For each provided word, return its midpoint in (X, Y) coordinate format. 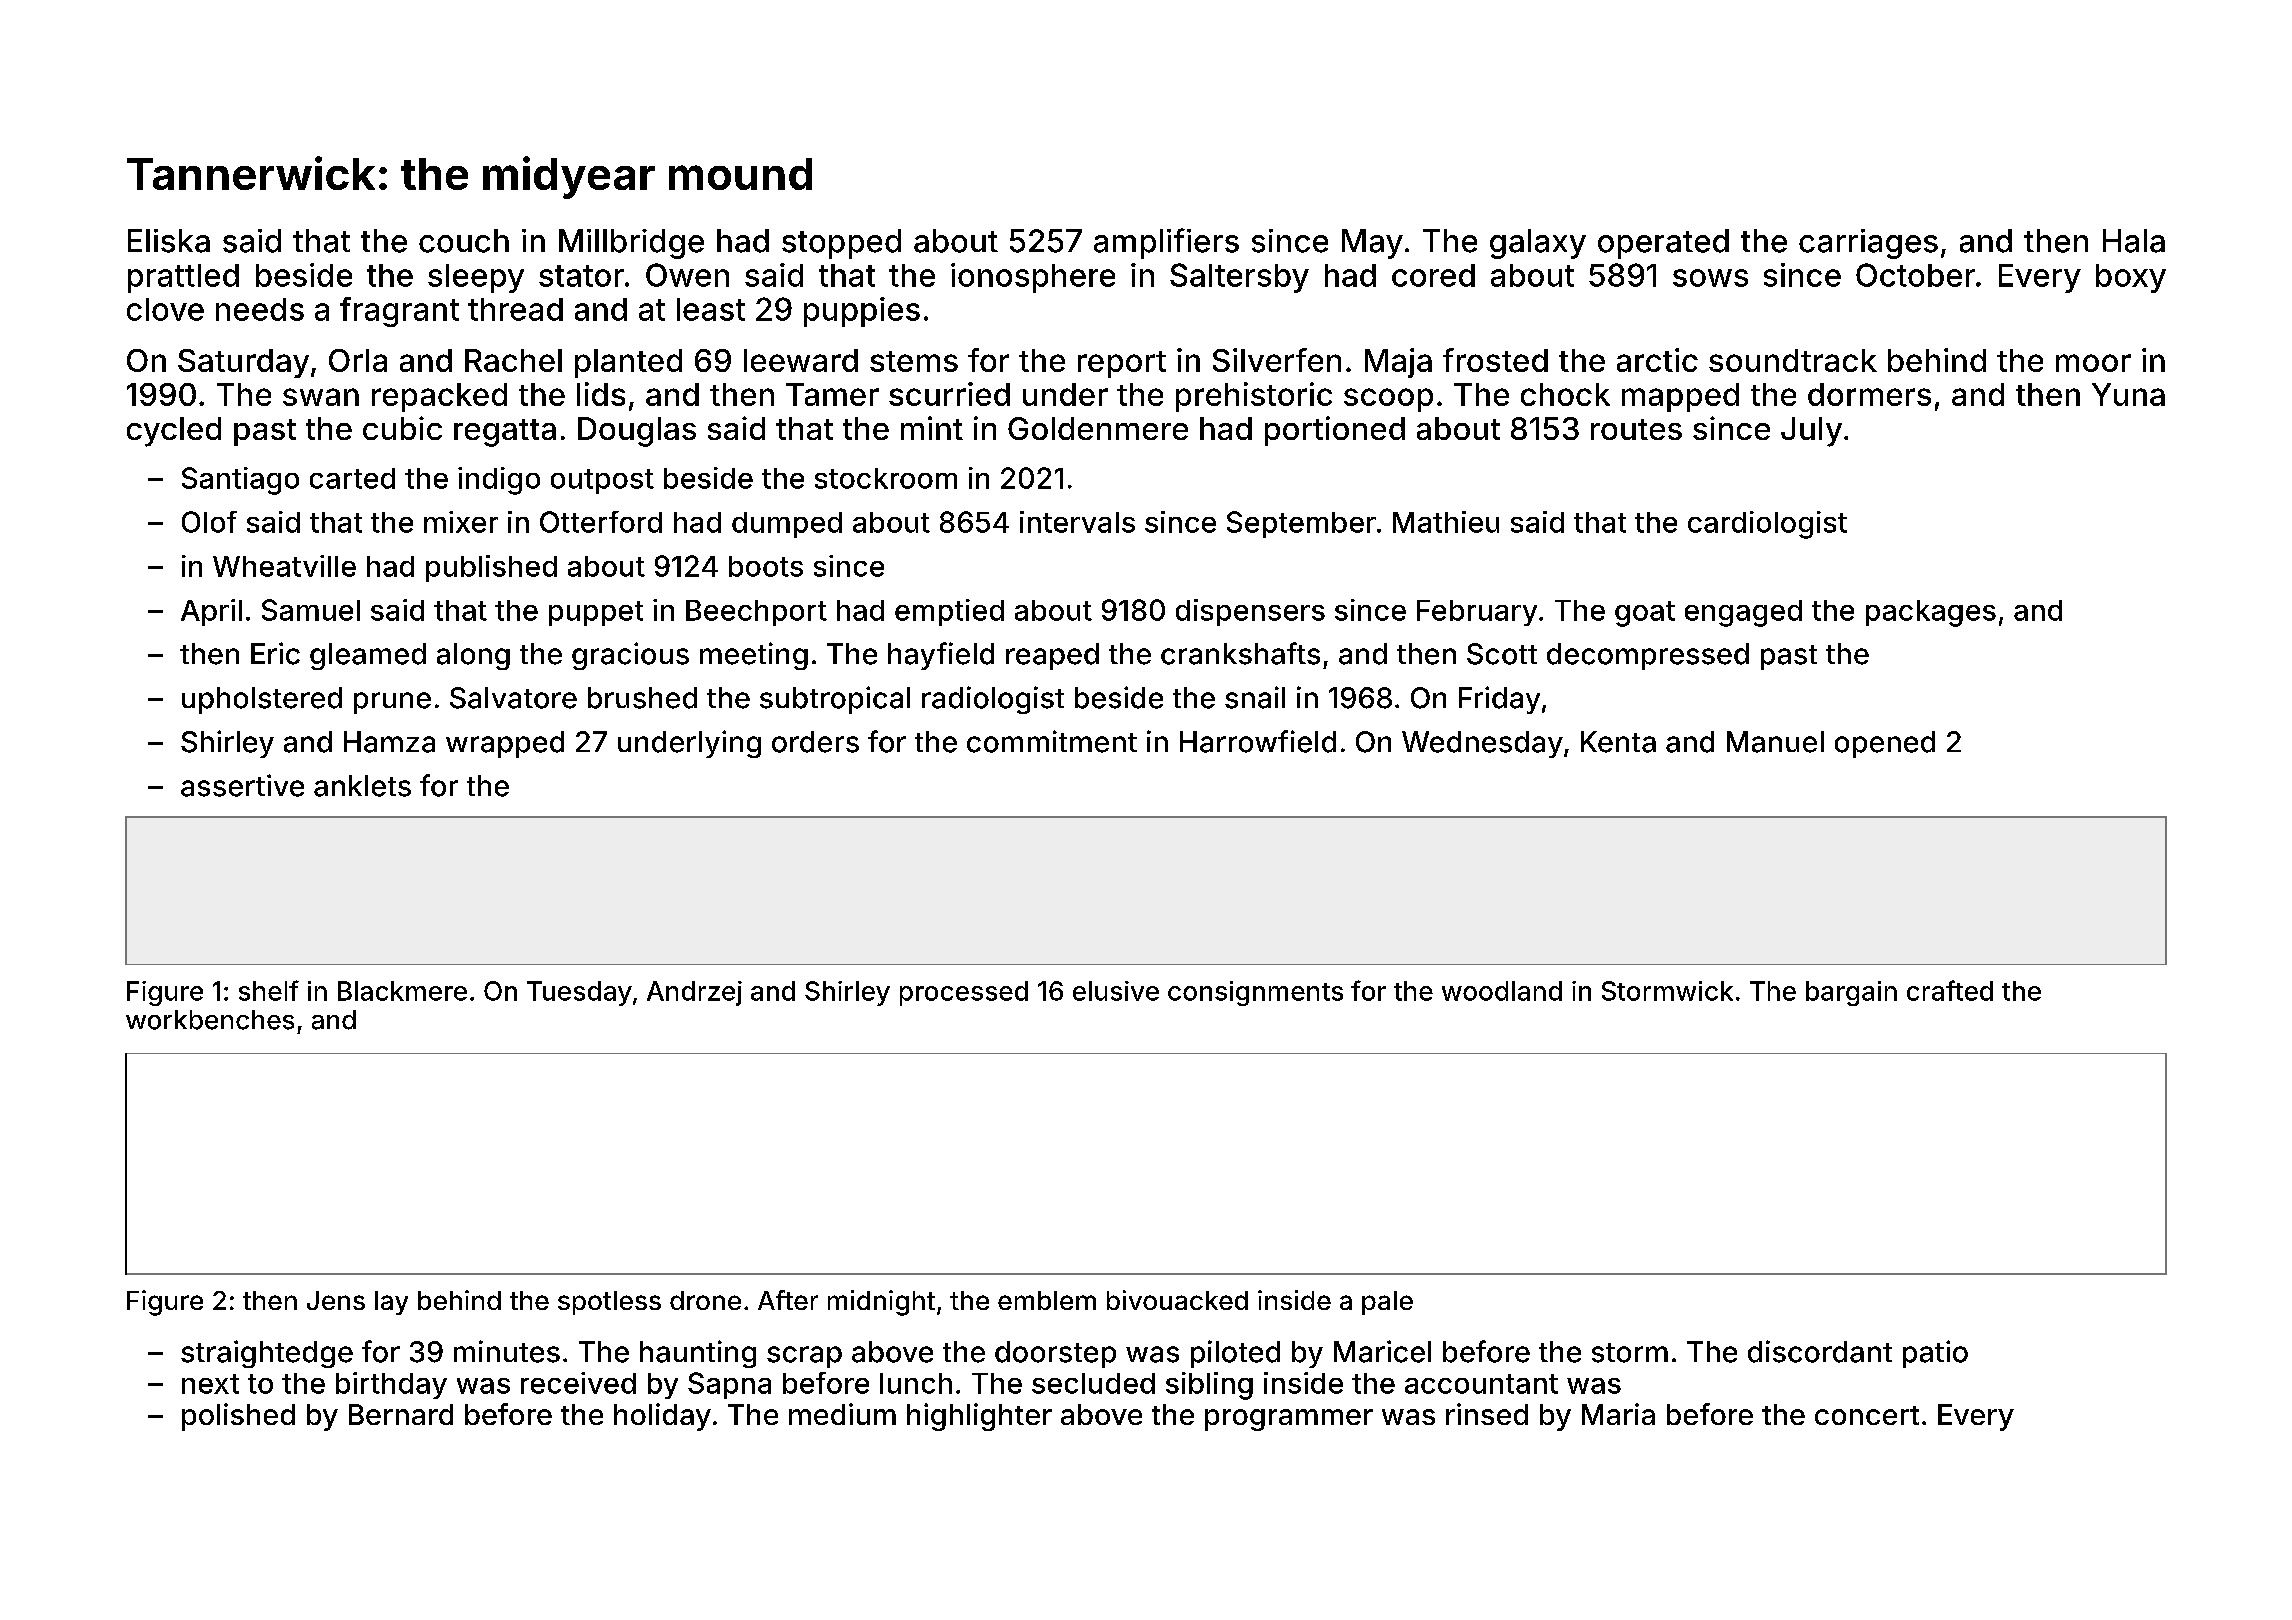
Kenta (1618, 742)
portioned (1335, 431)
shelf (269, 990)
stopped (841, 244)
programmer (1289, 1420)
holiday (662, 1417)
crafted (1950, 990)
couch (464, 241)
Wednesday (1482, 744)
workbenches (210, 1020)
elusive (1116, 991)
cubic (402, 428)
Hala (2134, 241)
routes (1636, 429)
